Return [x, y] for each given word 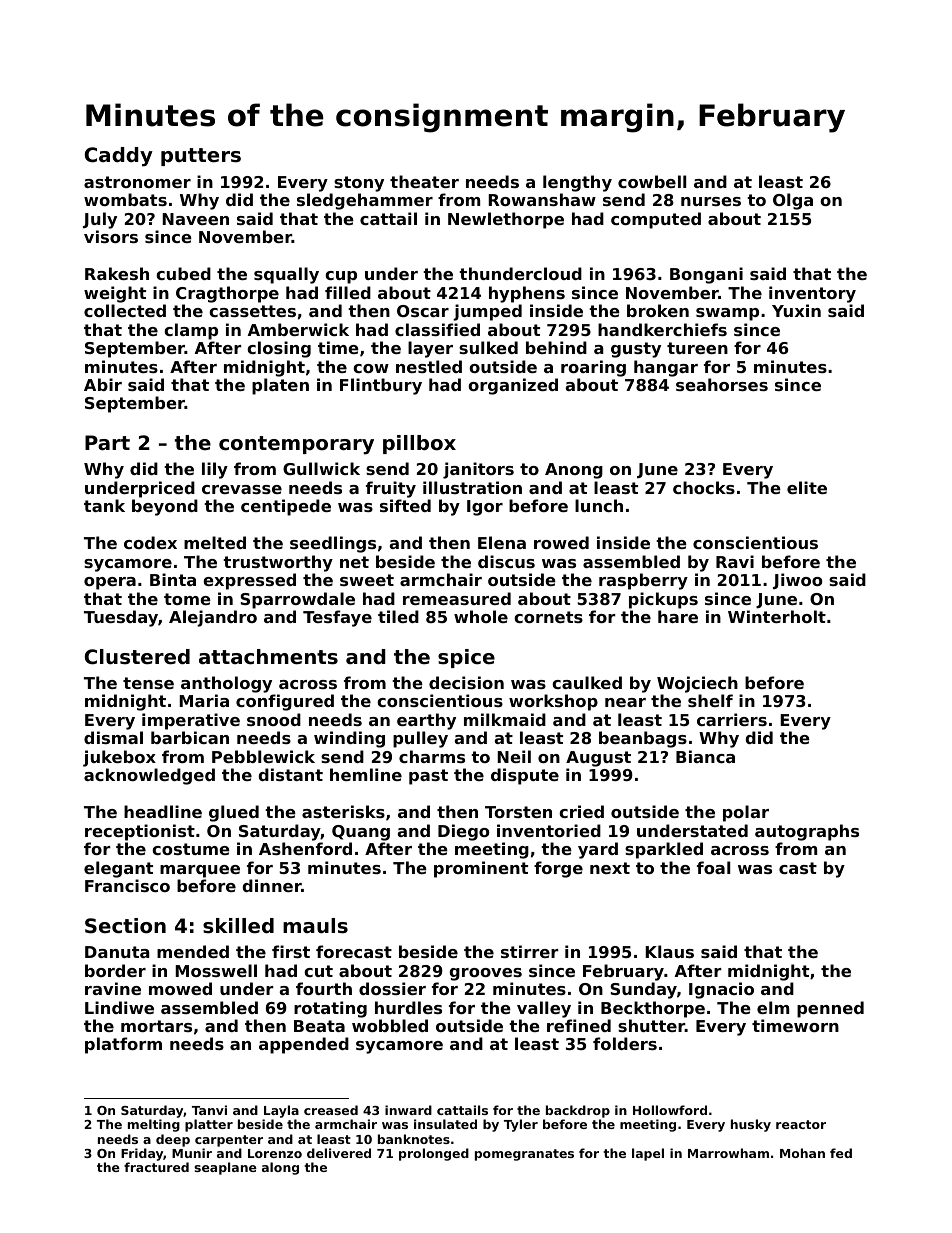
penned [830, 1009]
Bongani [706, 275]
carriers [732, 719]
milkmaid [505, 719]
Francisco [127, 885]
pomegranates [524, 1155]
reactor [801, 1124]
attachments [268, 657]
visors [111, 236]
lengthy [577, 183]
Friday [142, 1154]
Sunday [643, 990]
